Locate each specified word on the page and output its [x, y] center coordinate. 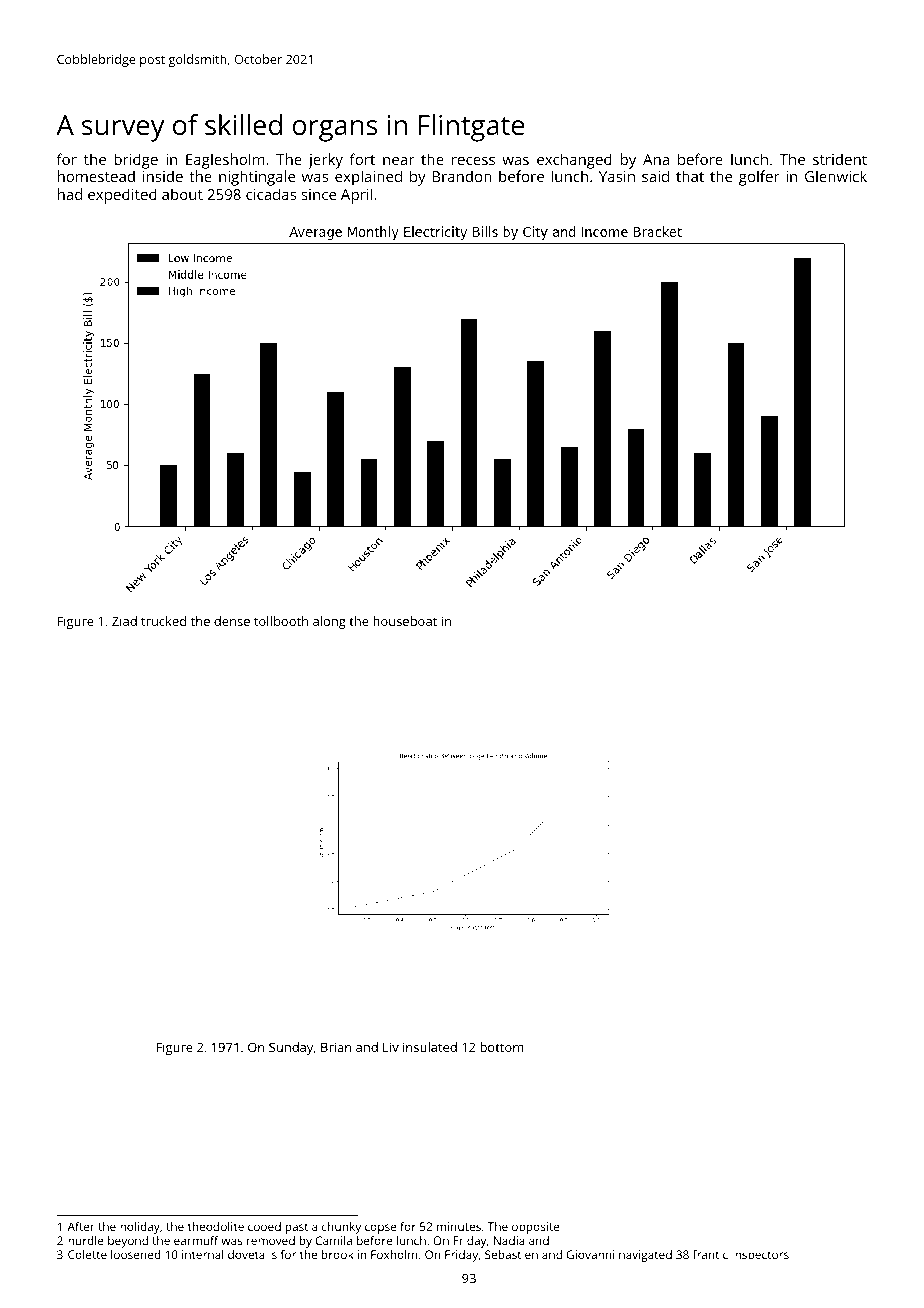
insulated [430, 1047]
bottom [501, 1047]
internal [202, 1254]
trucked [163, 621]
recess [473, 161]
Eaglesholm [225, 161]
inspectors [760, 1256]
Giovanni [590, 1254]
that [690, 176]
